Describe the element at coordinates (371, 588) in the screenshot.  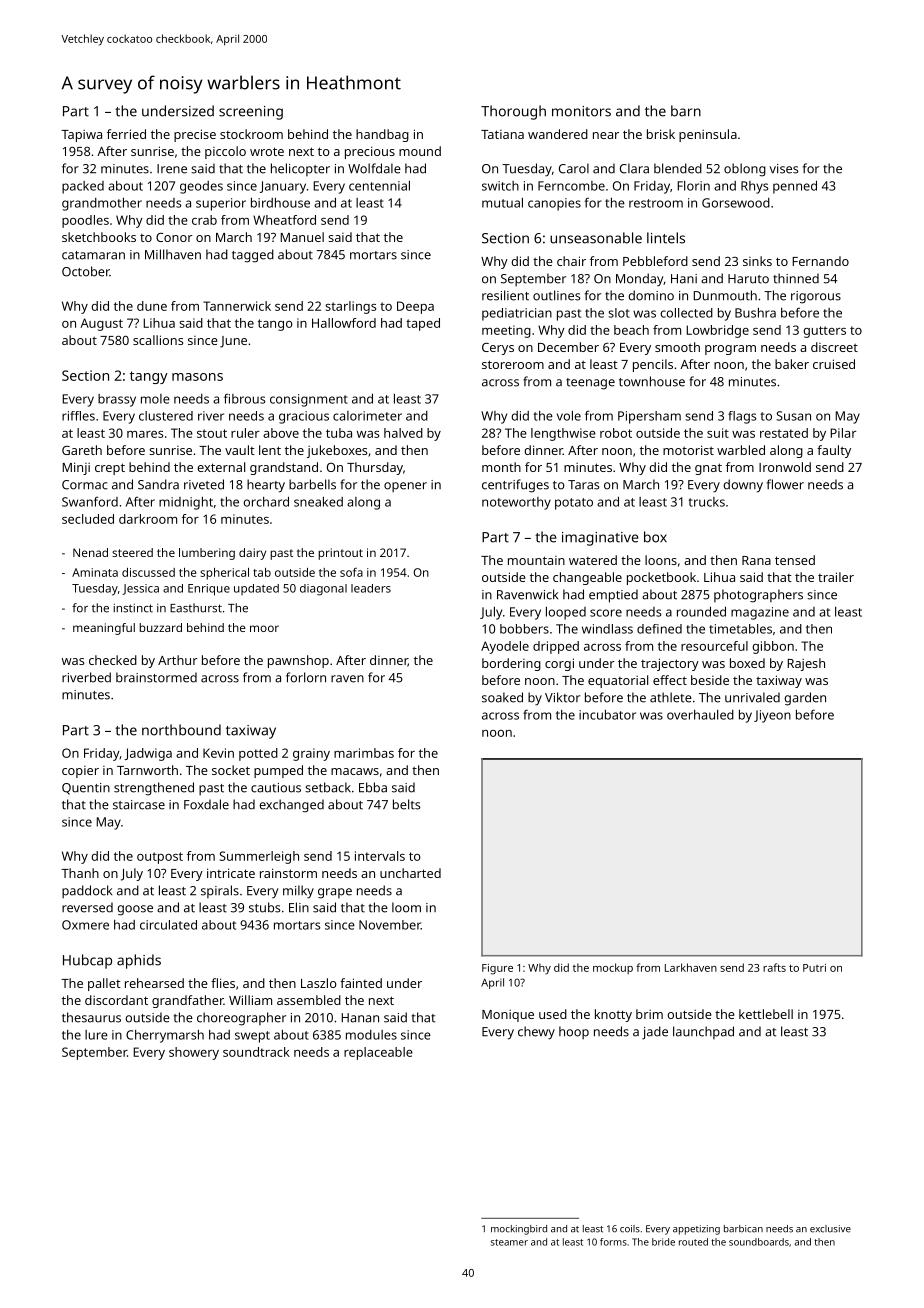
I see `leaders` at that location.
